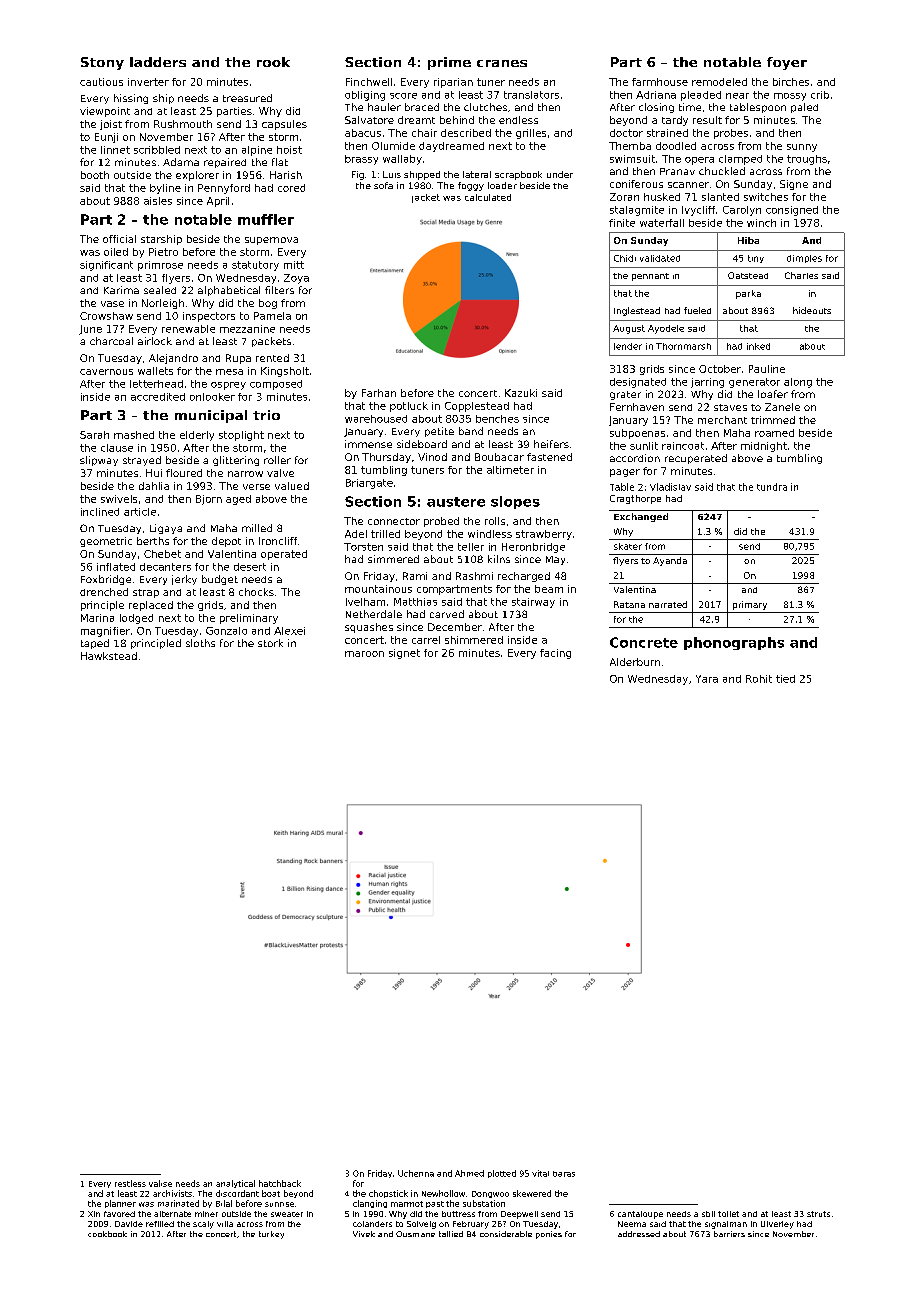  What do you see at coordinates (393, 146) in the screenshot?
I see `Olumide` at bounding box center [393, 146].
